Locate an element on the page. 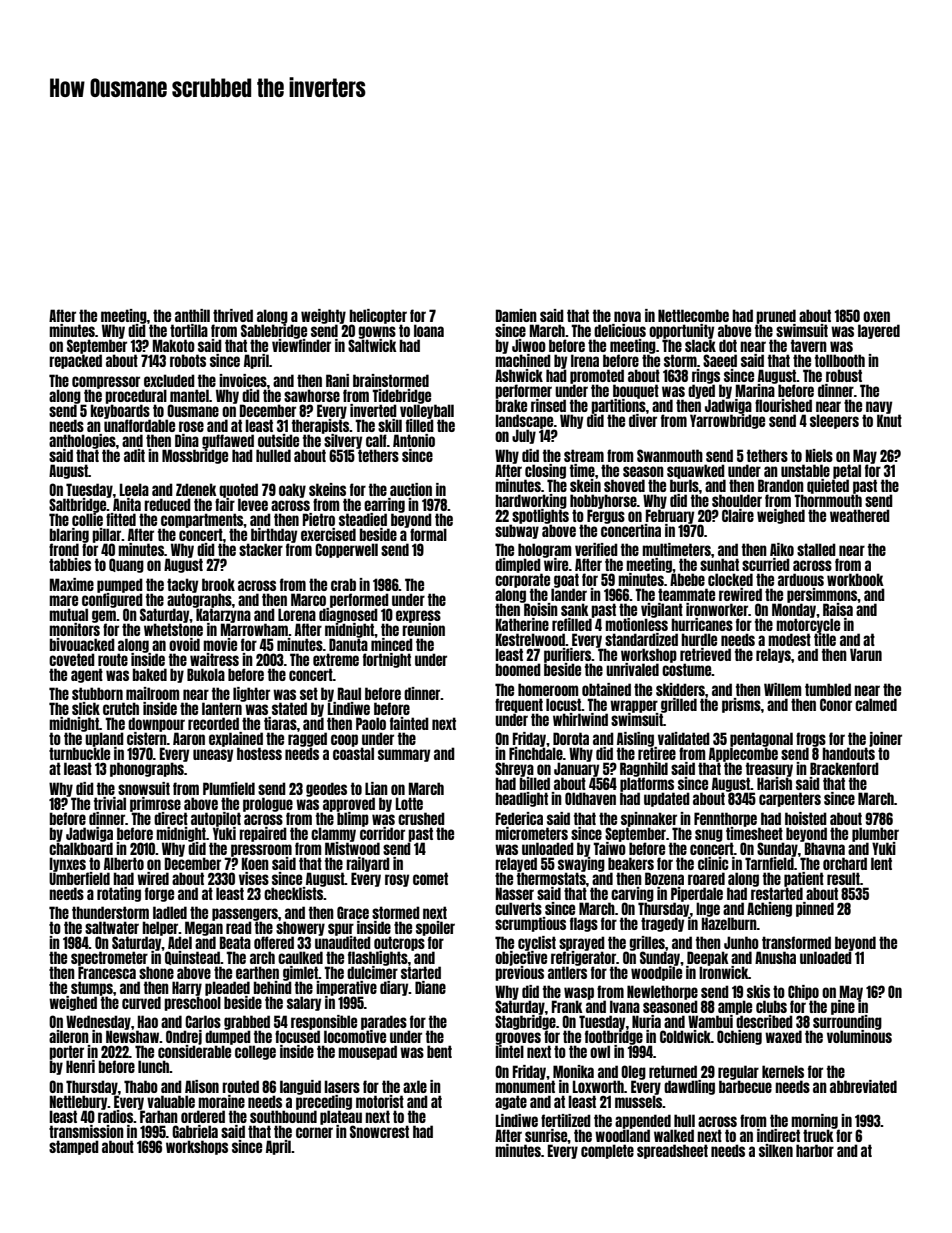 The height and width of the image is (1233, 952). thrived is located at coordinates (233, 315).
